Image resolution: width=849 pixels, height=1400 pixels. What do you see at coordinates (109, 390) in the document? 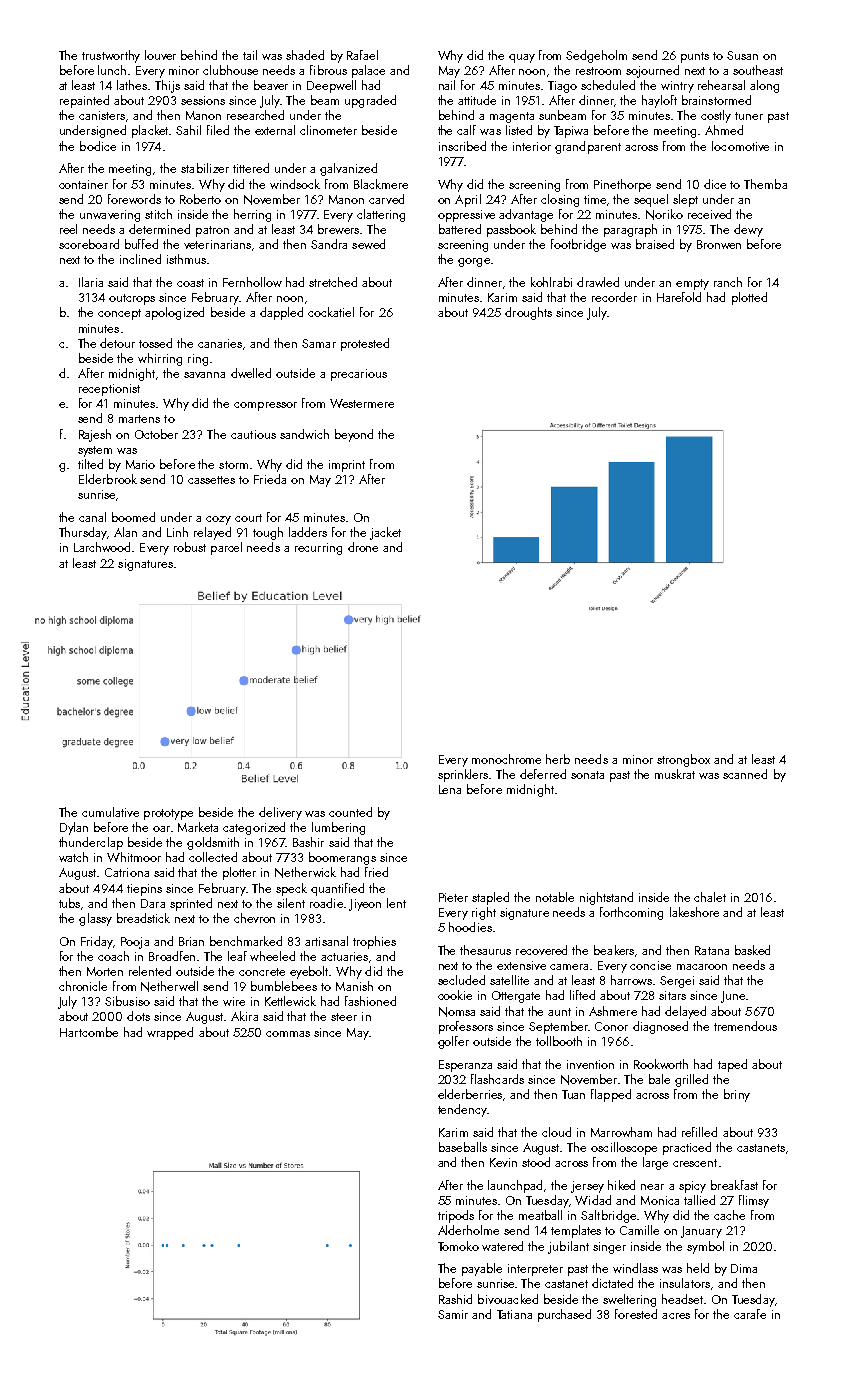
I see `receptionist` at bounding box center [109, 390].
